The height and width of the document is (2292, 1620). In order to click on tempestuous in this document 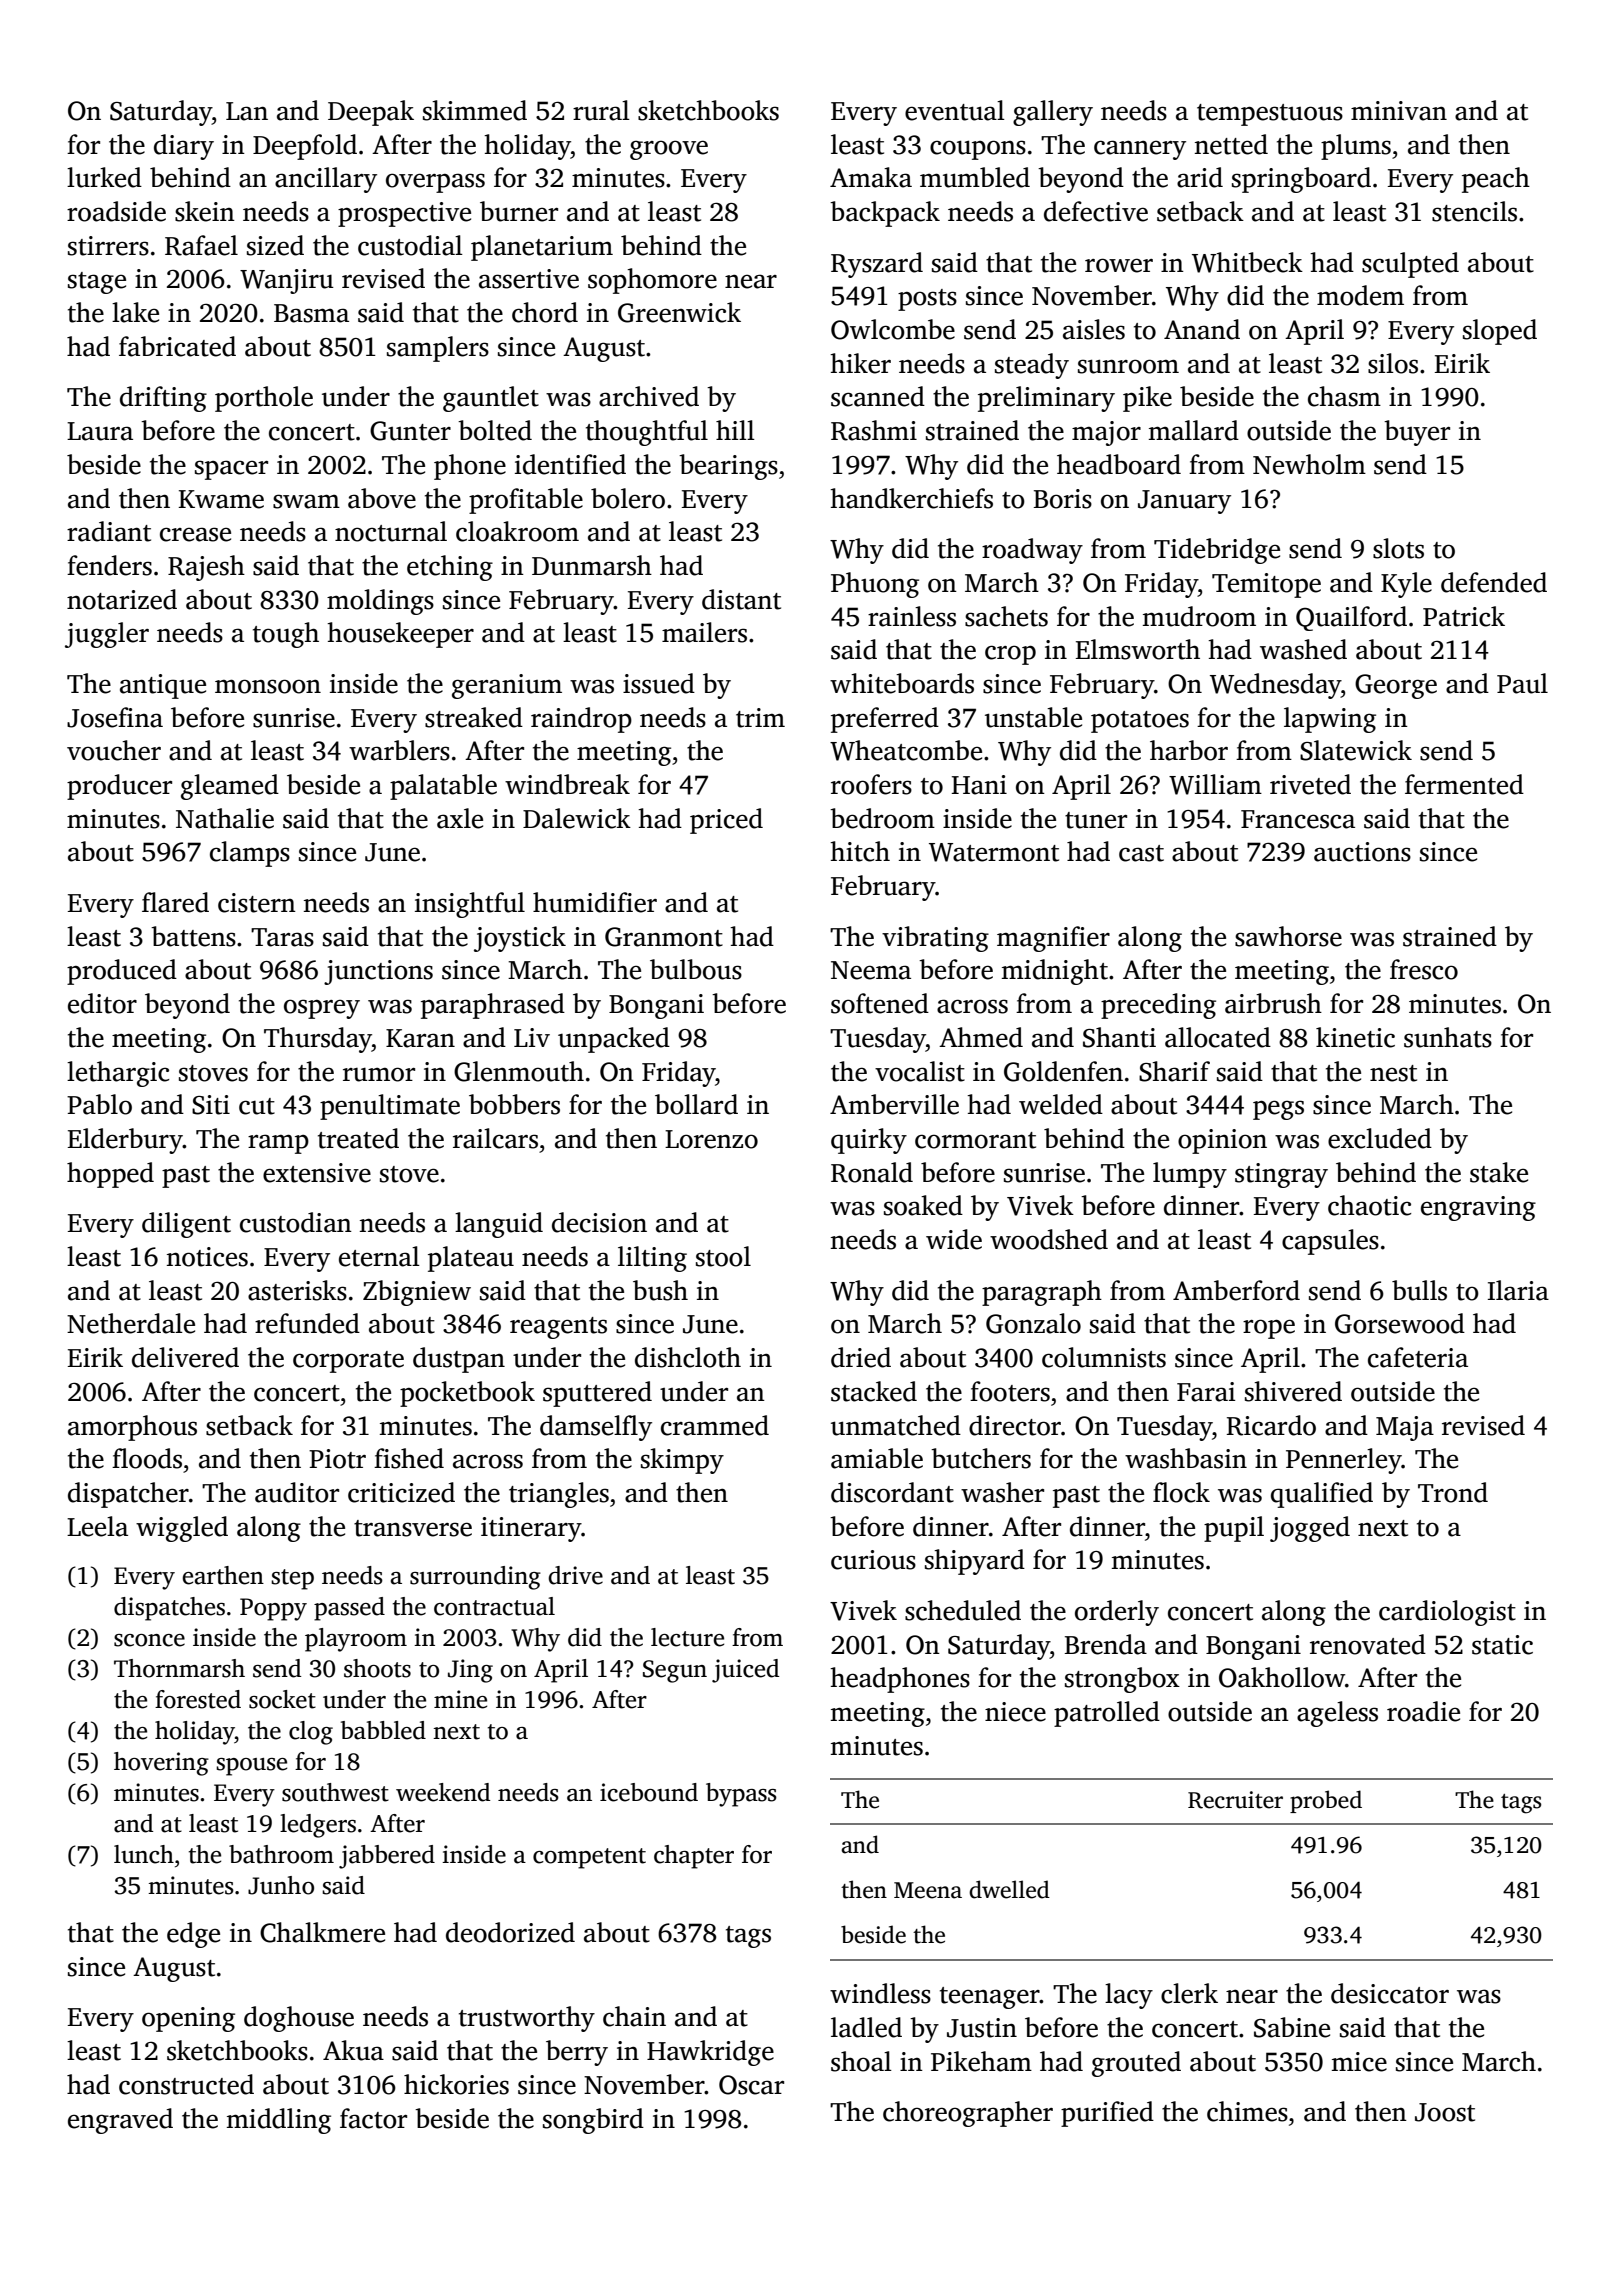, I will do `click(1270, 115)`.
